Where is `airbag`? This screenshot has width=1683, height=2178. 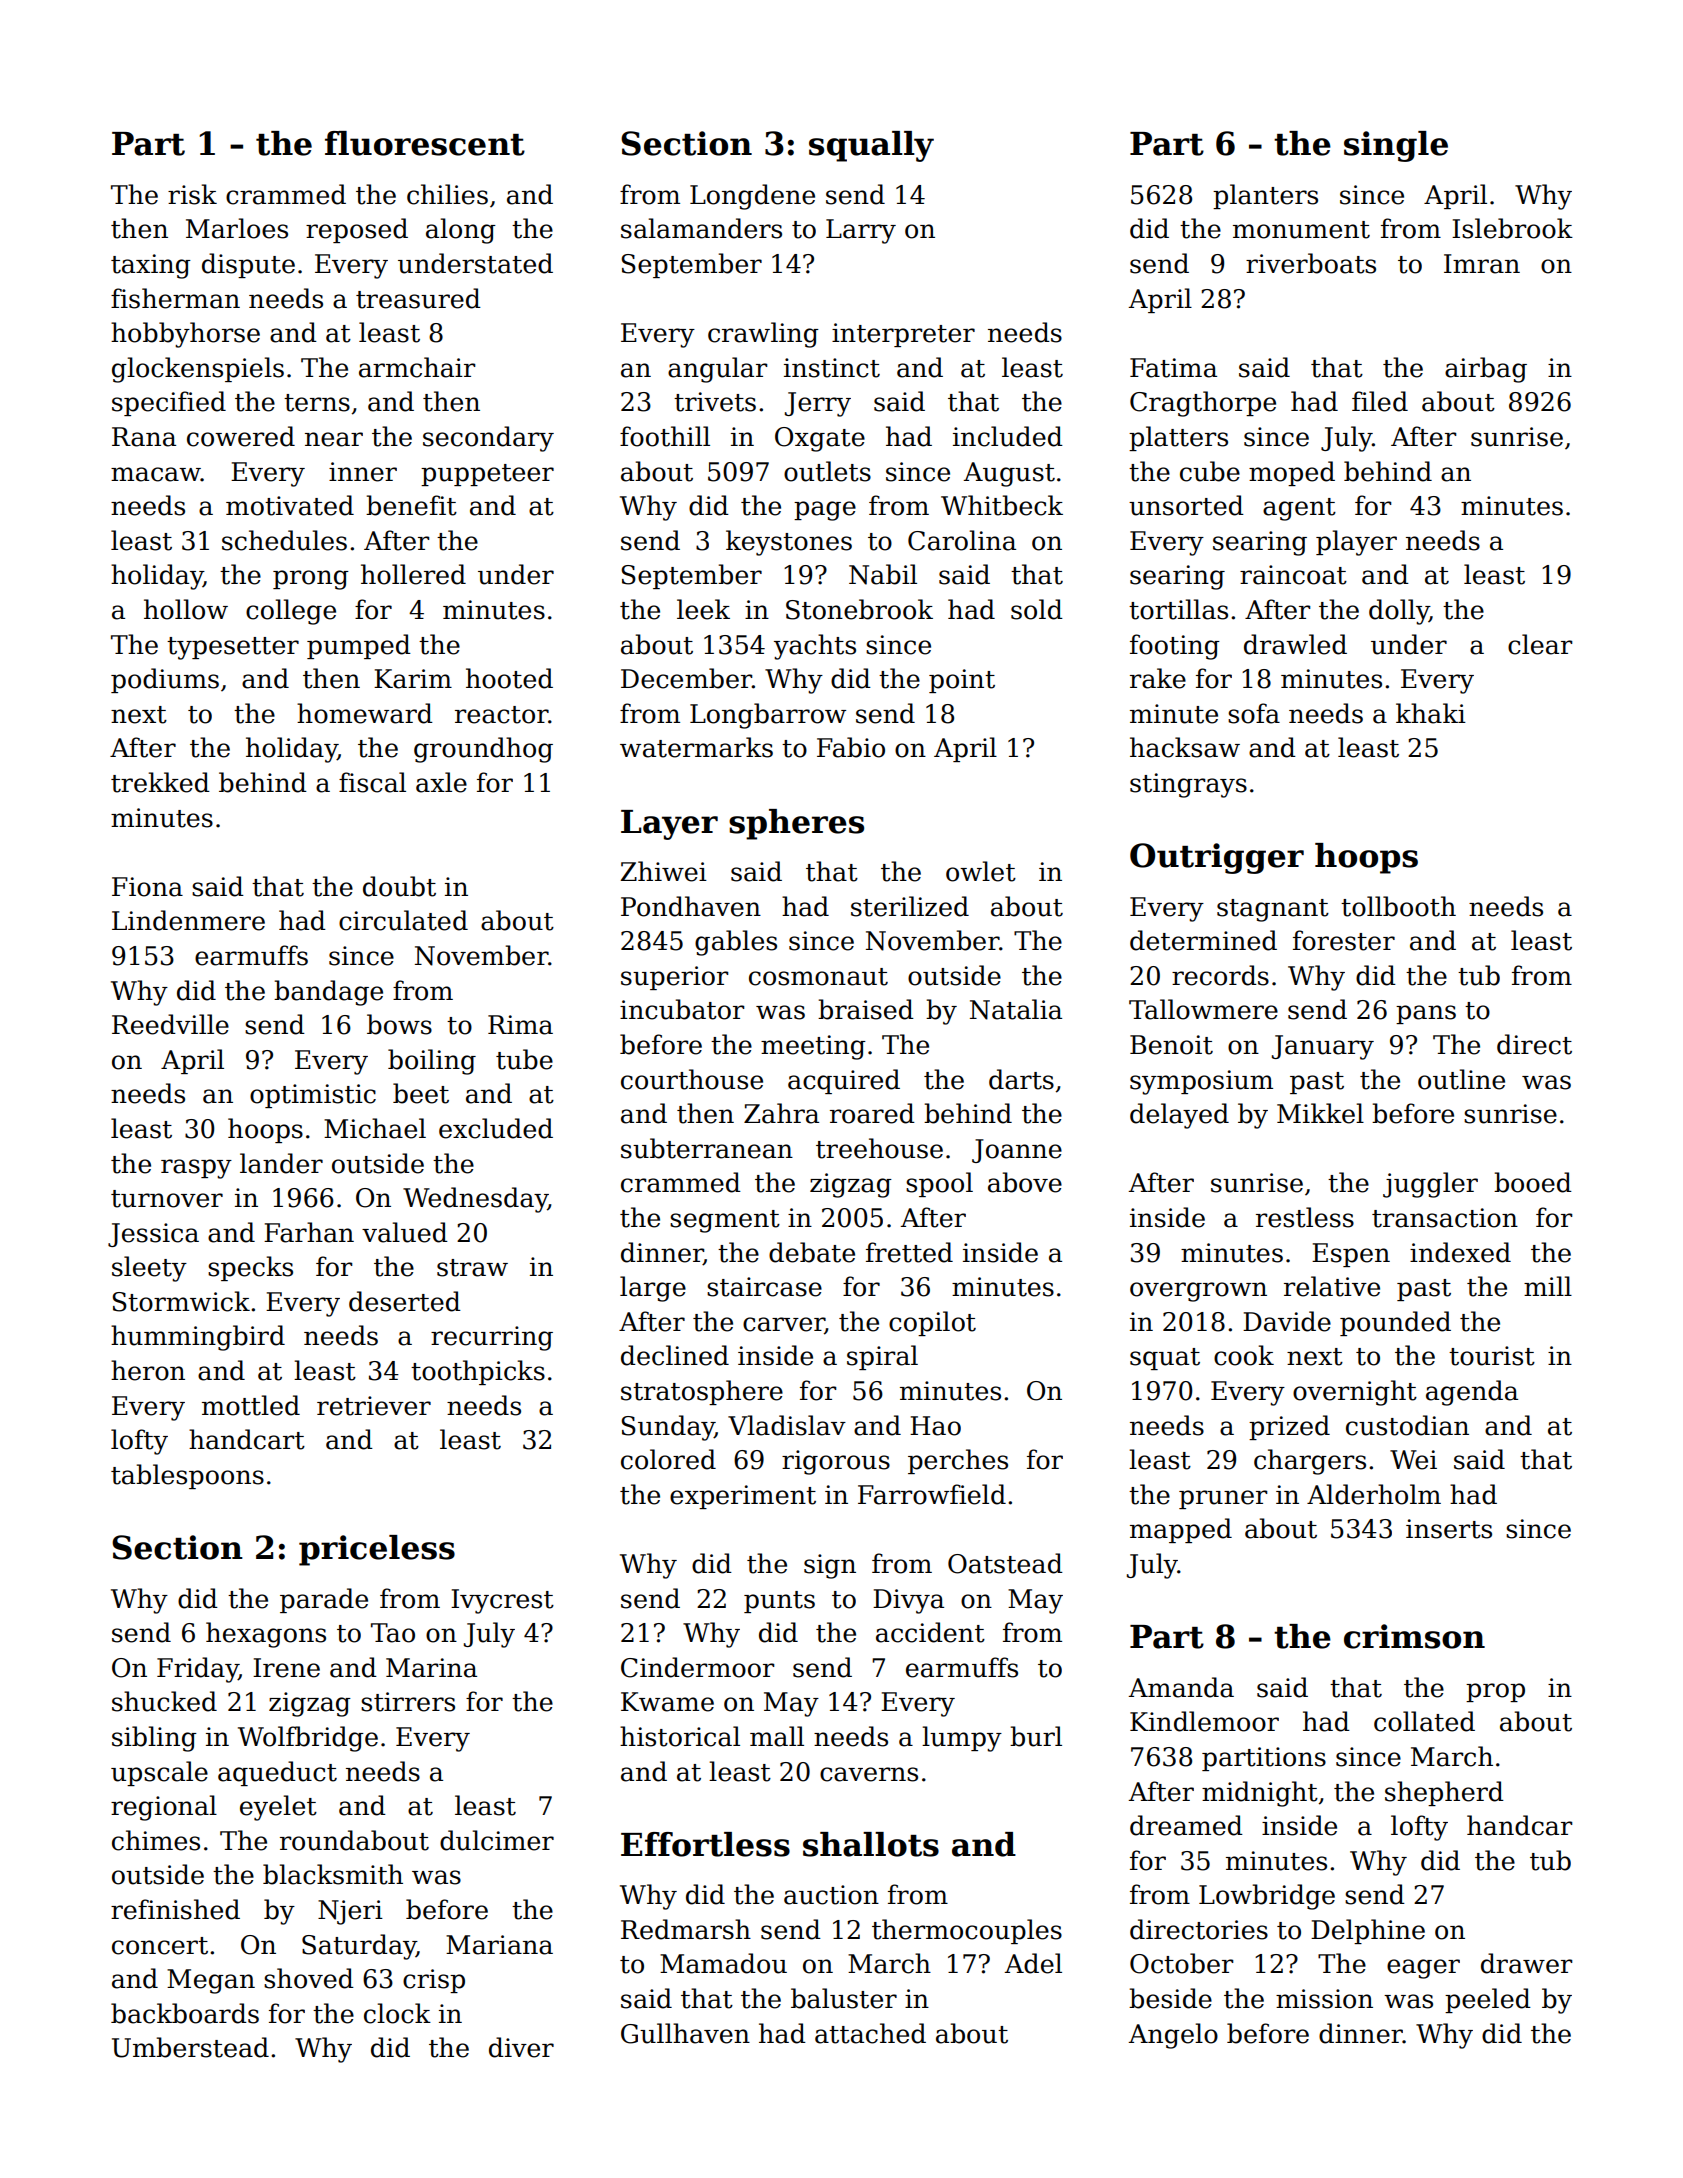 airbag is located at coordinates (1486, 370).
